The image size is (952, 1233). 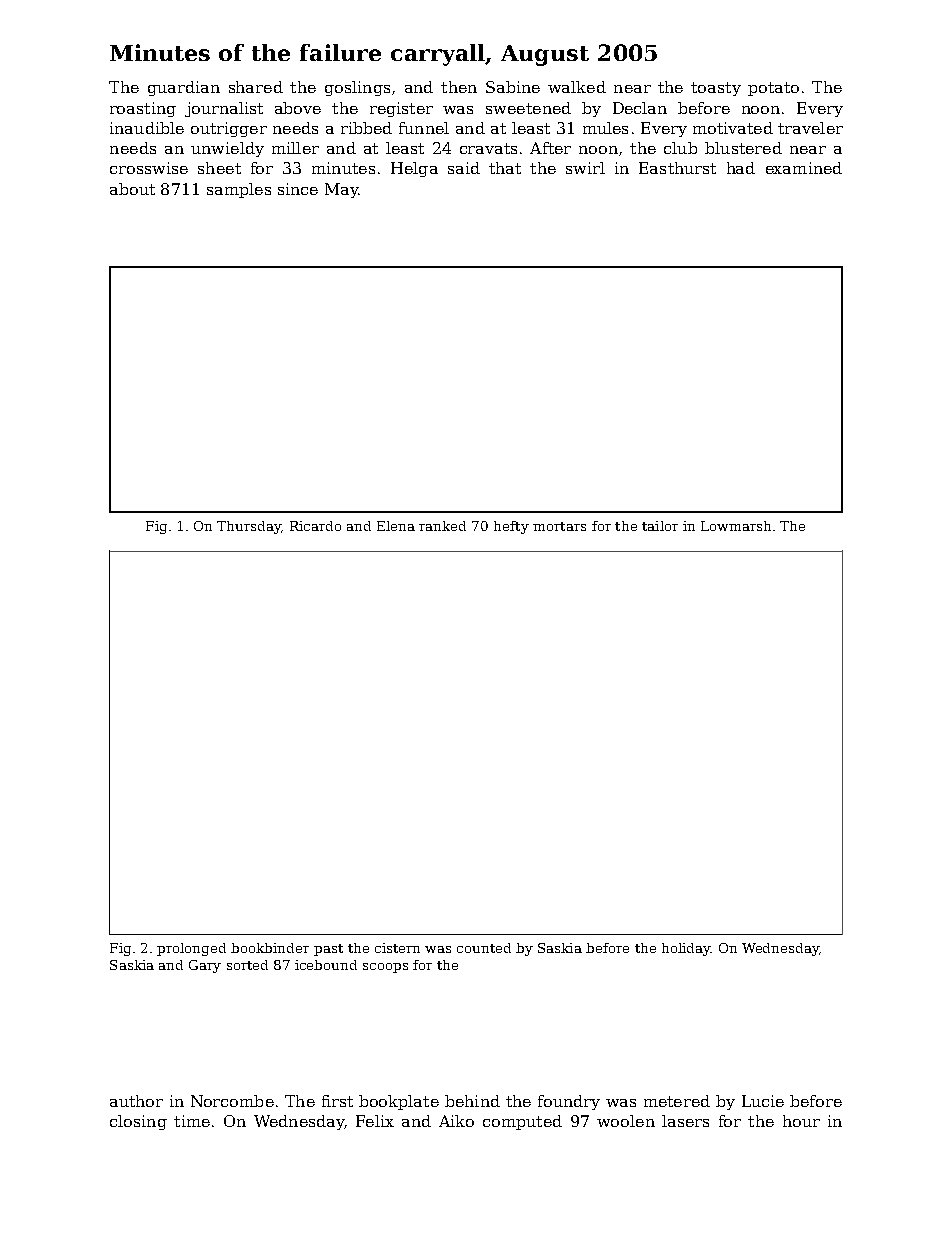 What do you see at coordinates (577, 87) in the screenshot?
I see `walked` at bounding box center [577, 87].
